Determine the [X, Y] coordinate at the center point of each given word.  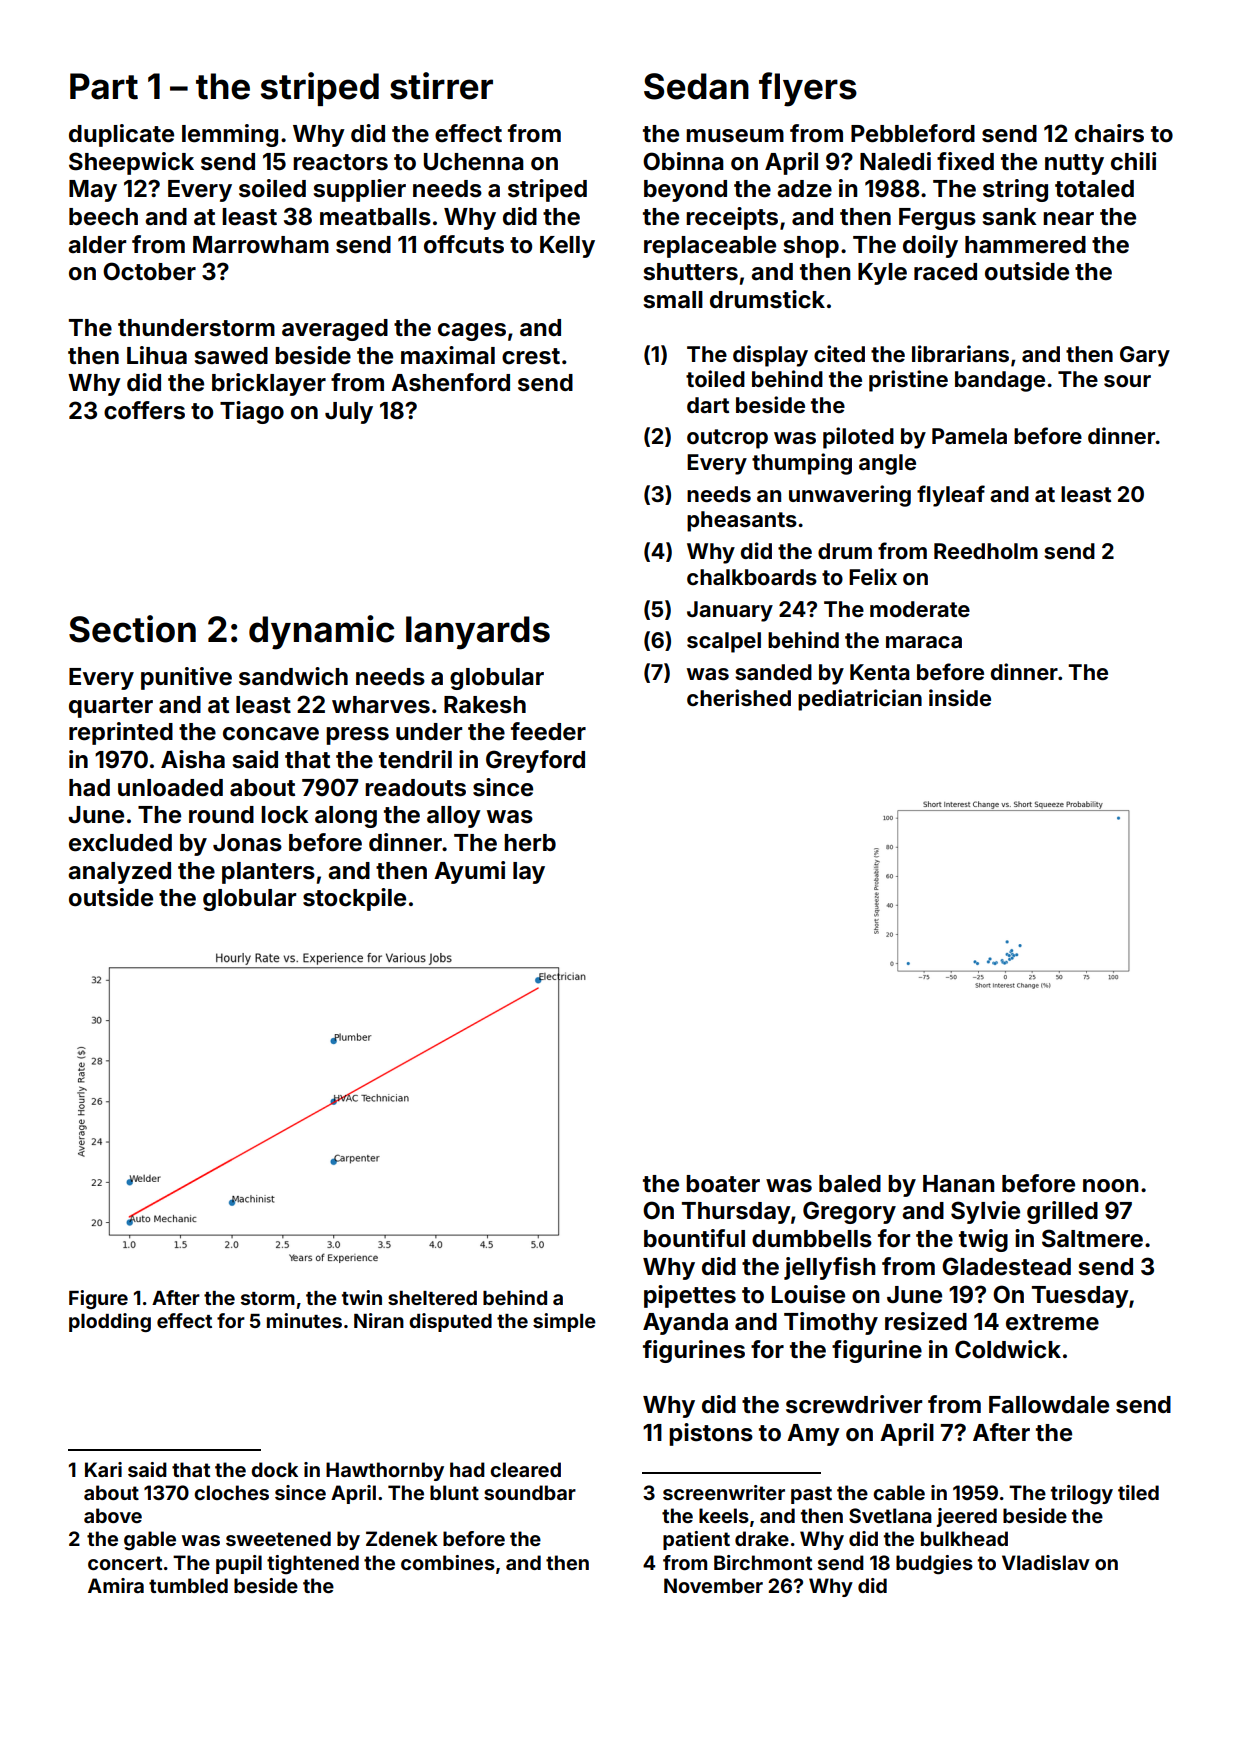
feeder [548, 731]
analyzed [119, 873]
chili [1133, 161]
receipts [732, 218]
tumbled [188, 1585]
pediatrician [860, 700]
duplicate [121, 135]
